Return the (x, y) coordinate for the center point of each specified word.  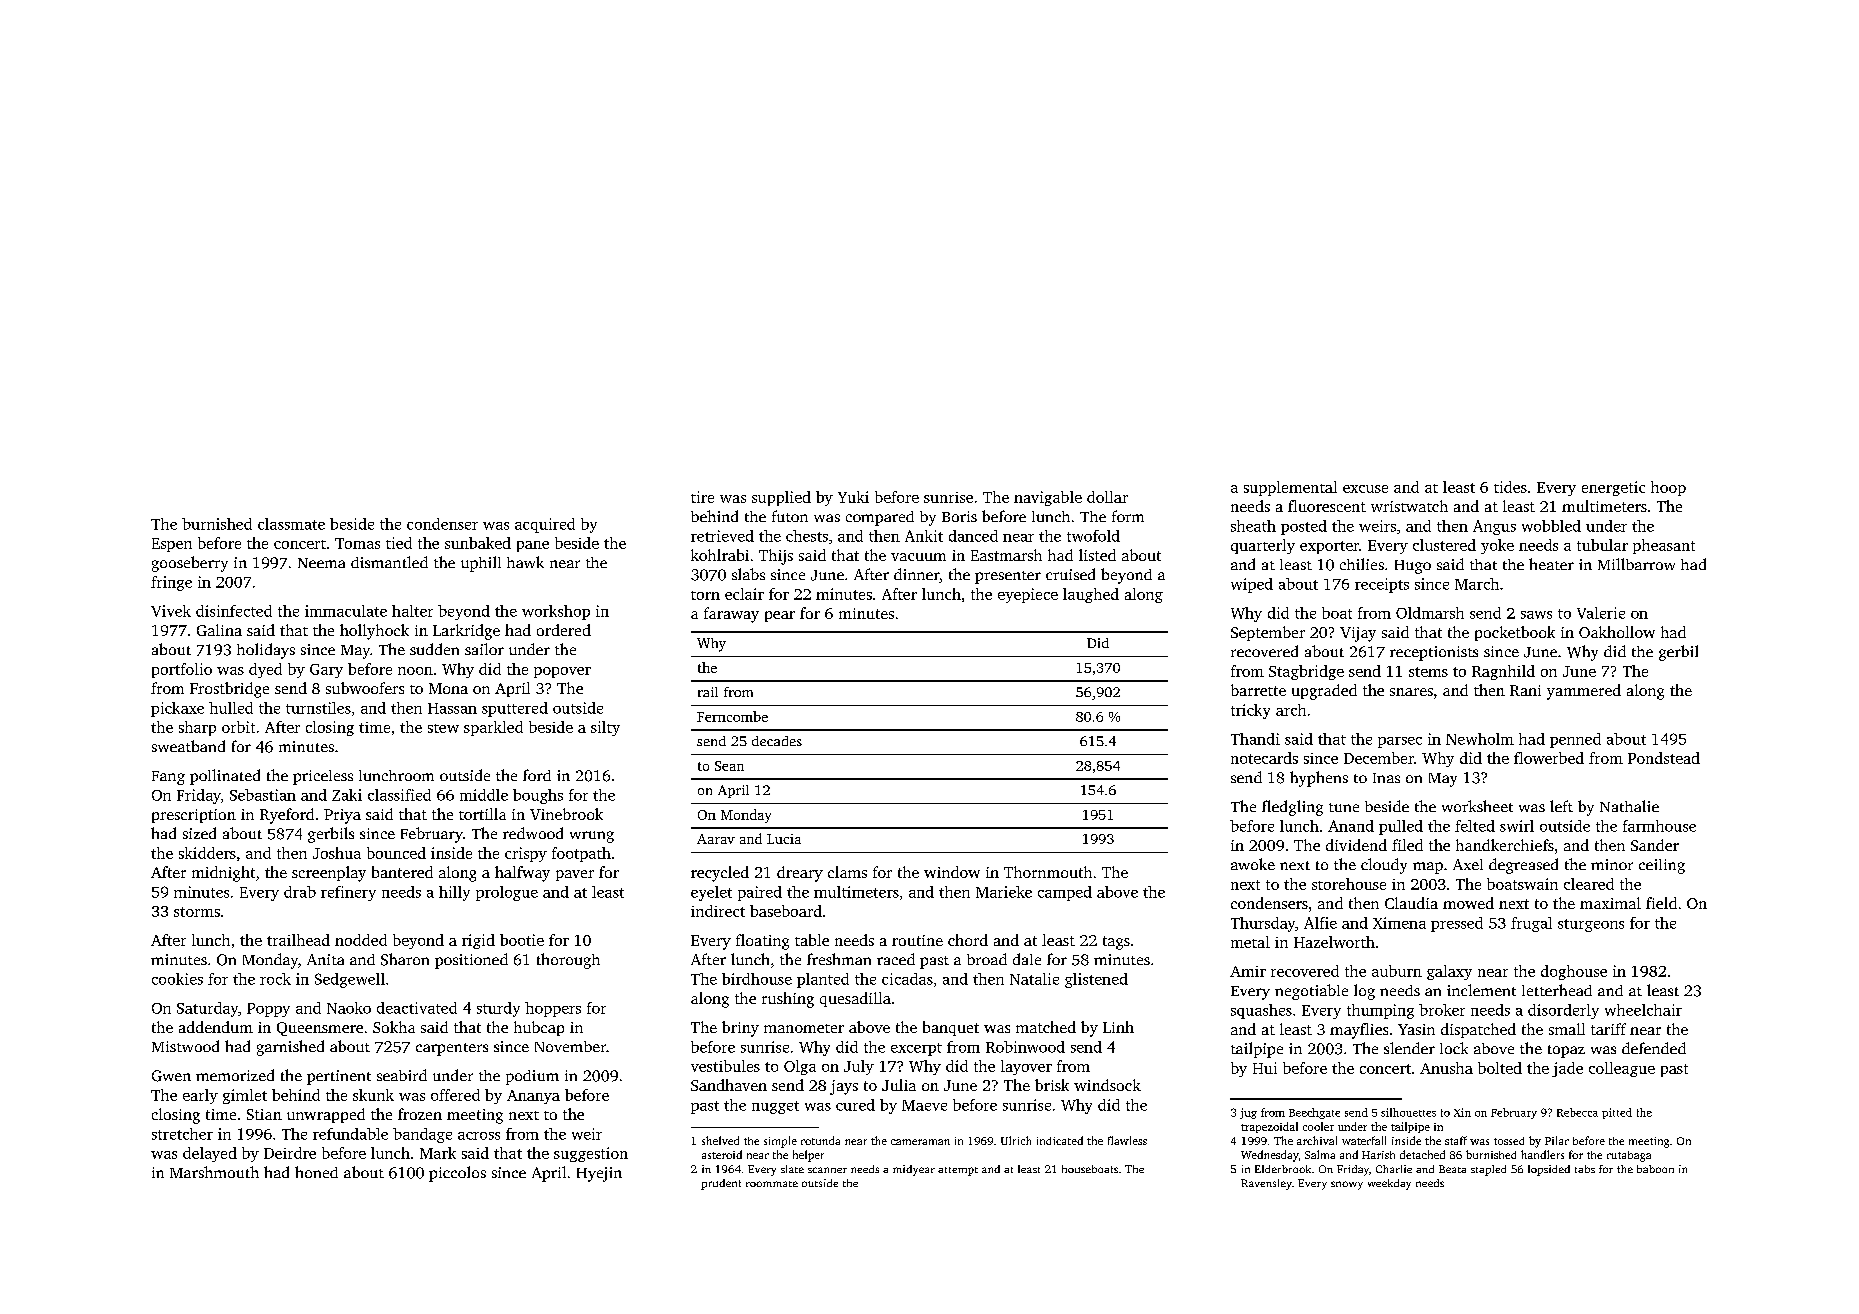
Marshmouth (214, 1172)
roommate (772, 1184)
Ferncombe (732, 716)
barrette (1258, 690)
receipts (1382, 585)
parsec (1400, 742)
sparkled (493, 728)
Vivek (171, 611)
